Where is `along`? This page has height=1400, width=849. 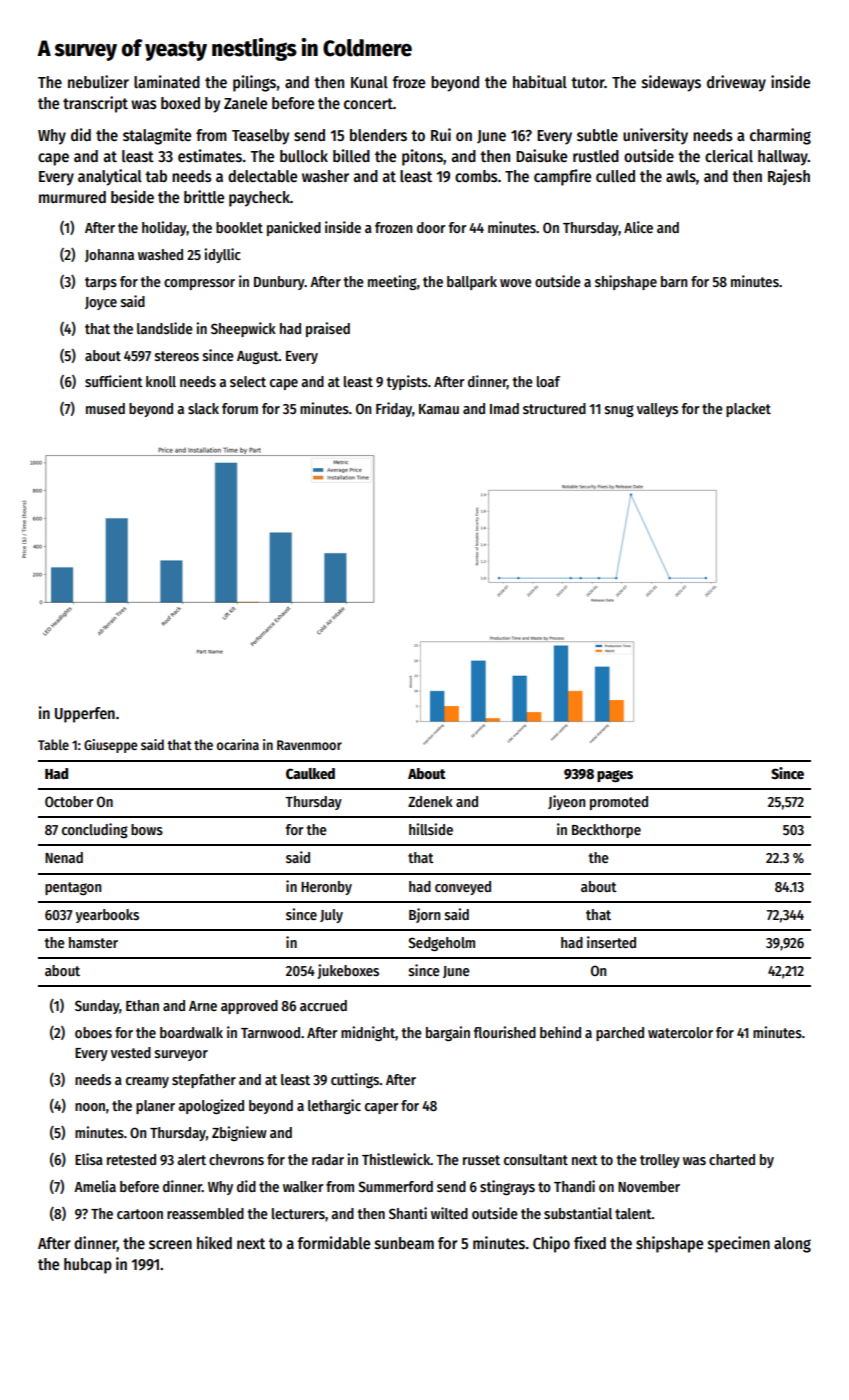 along is located at coordinates (792, 1245).
